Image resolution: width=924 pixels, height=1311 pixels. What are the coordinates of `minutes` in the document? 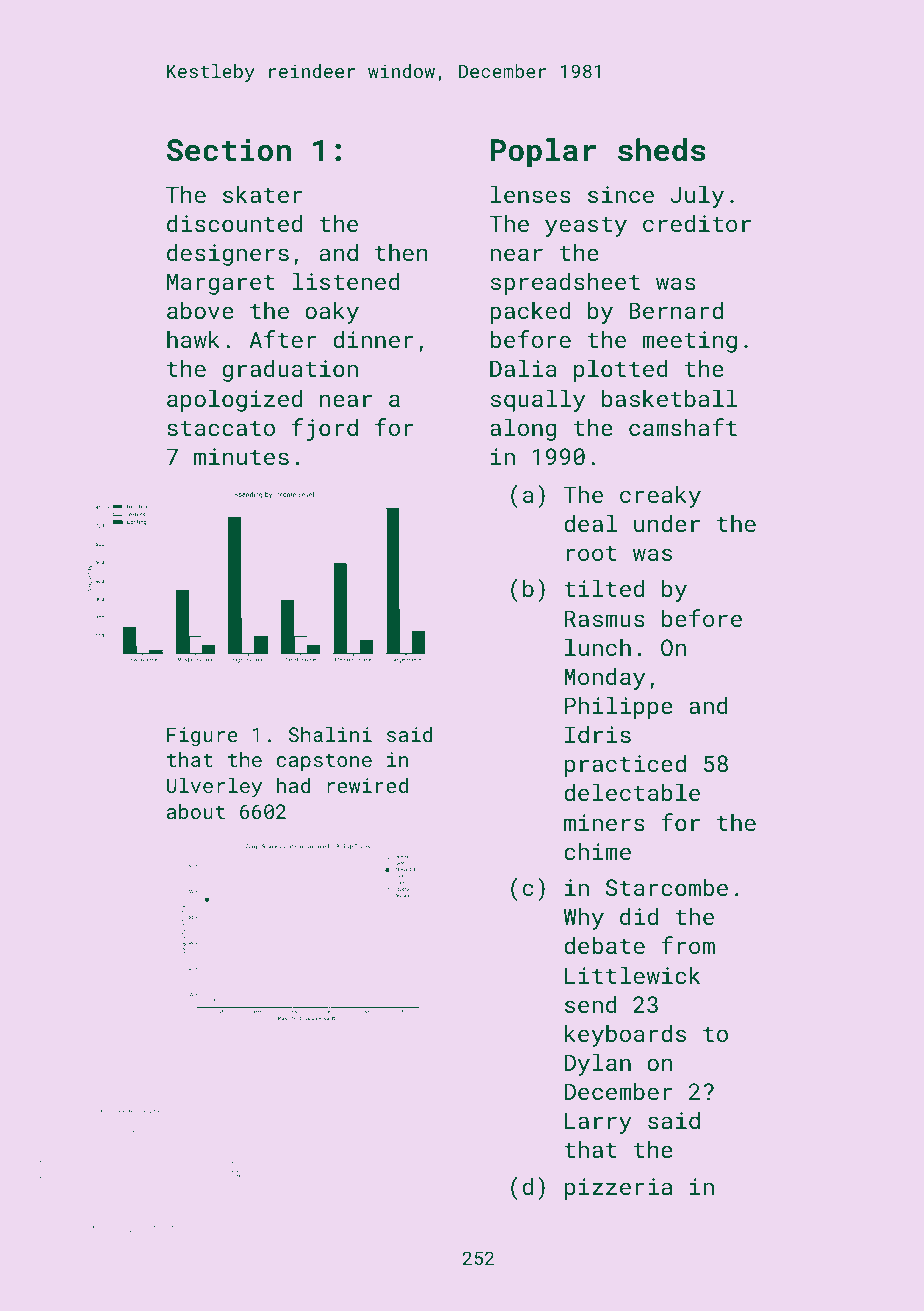 It's located at (241, 456).
